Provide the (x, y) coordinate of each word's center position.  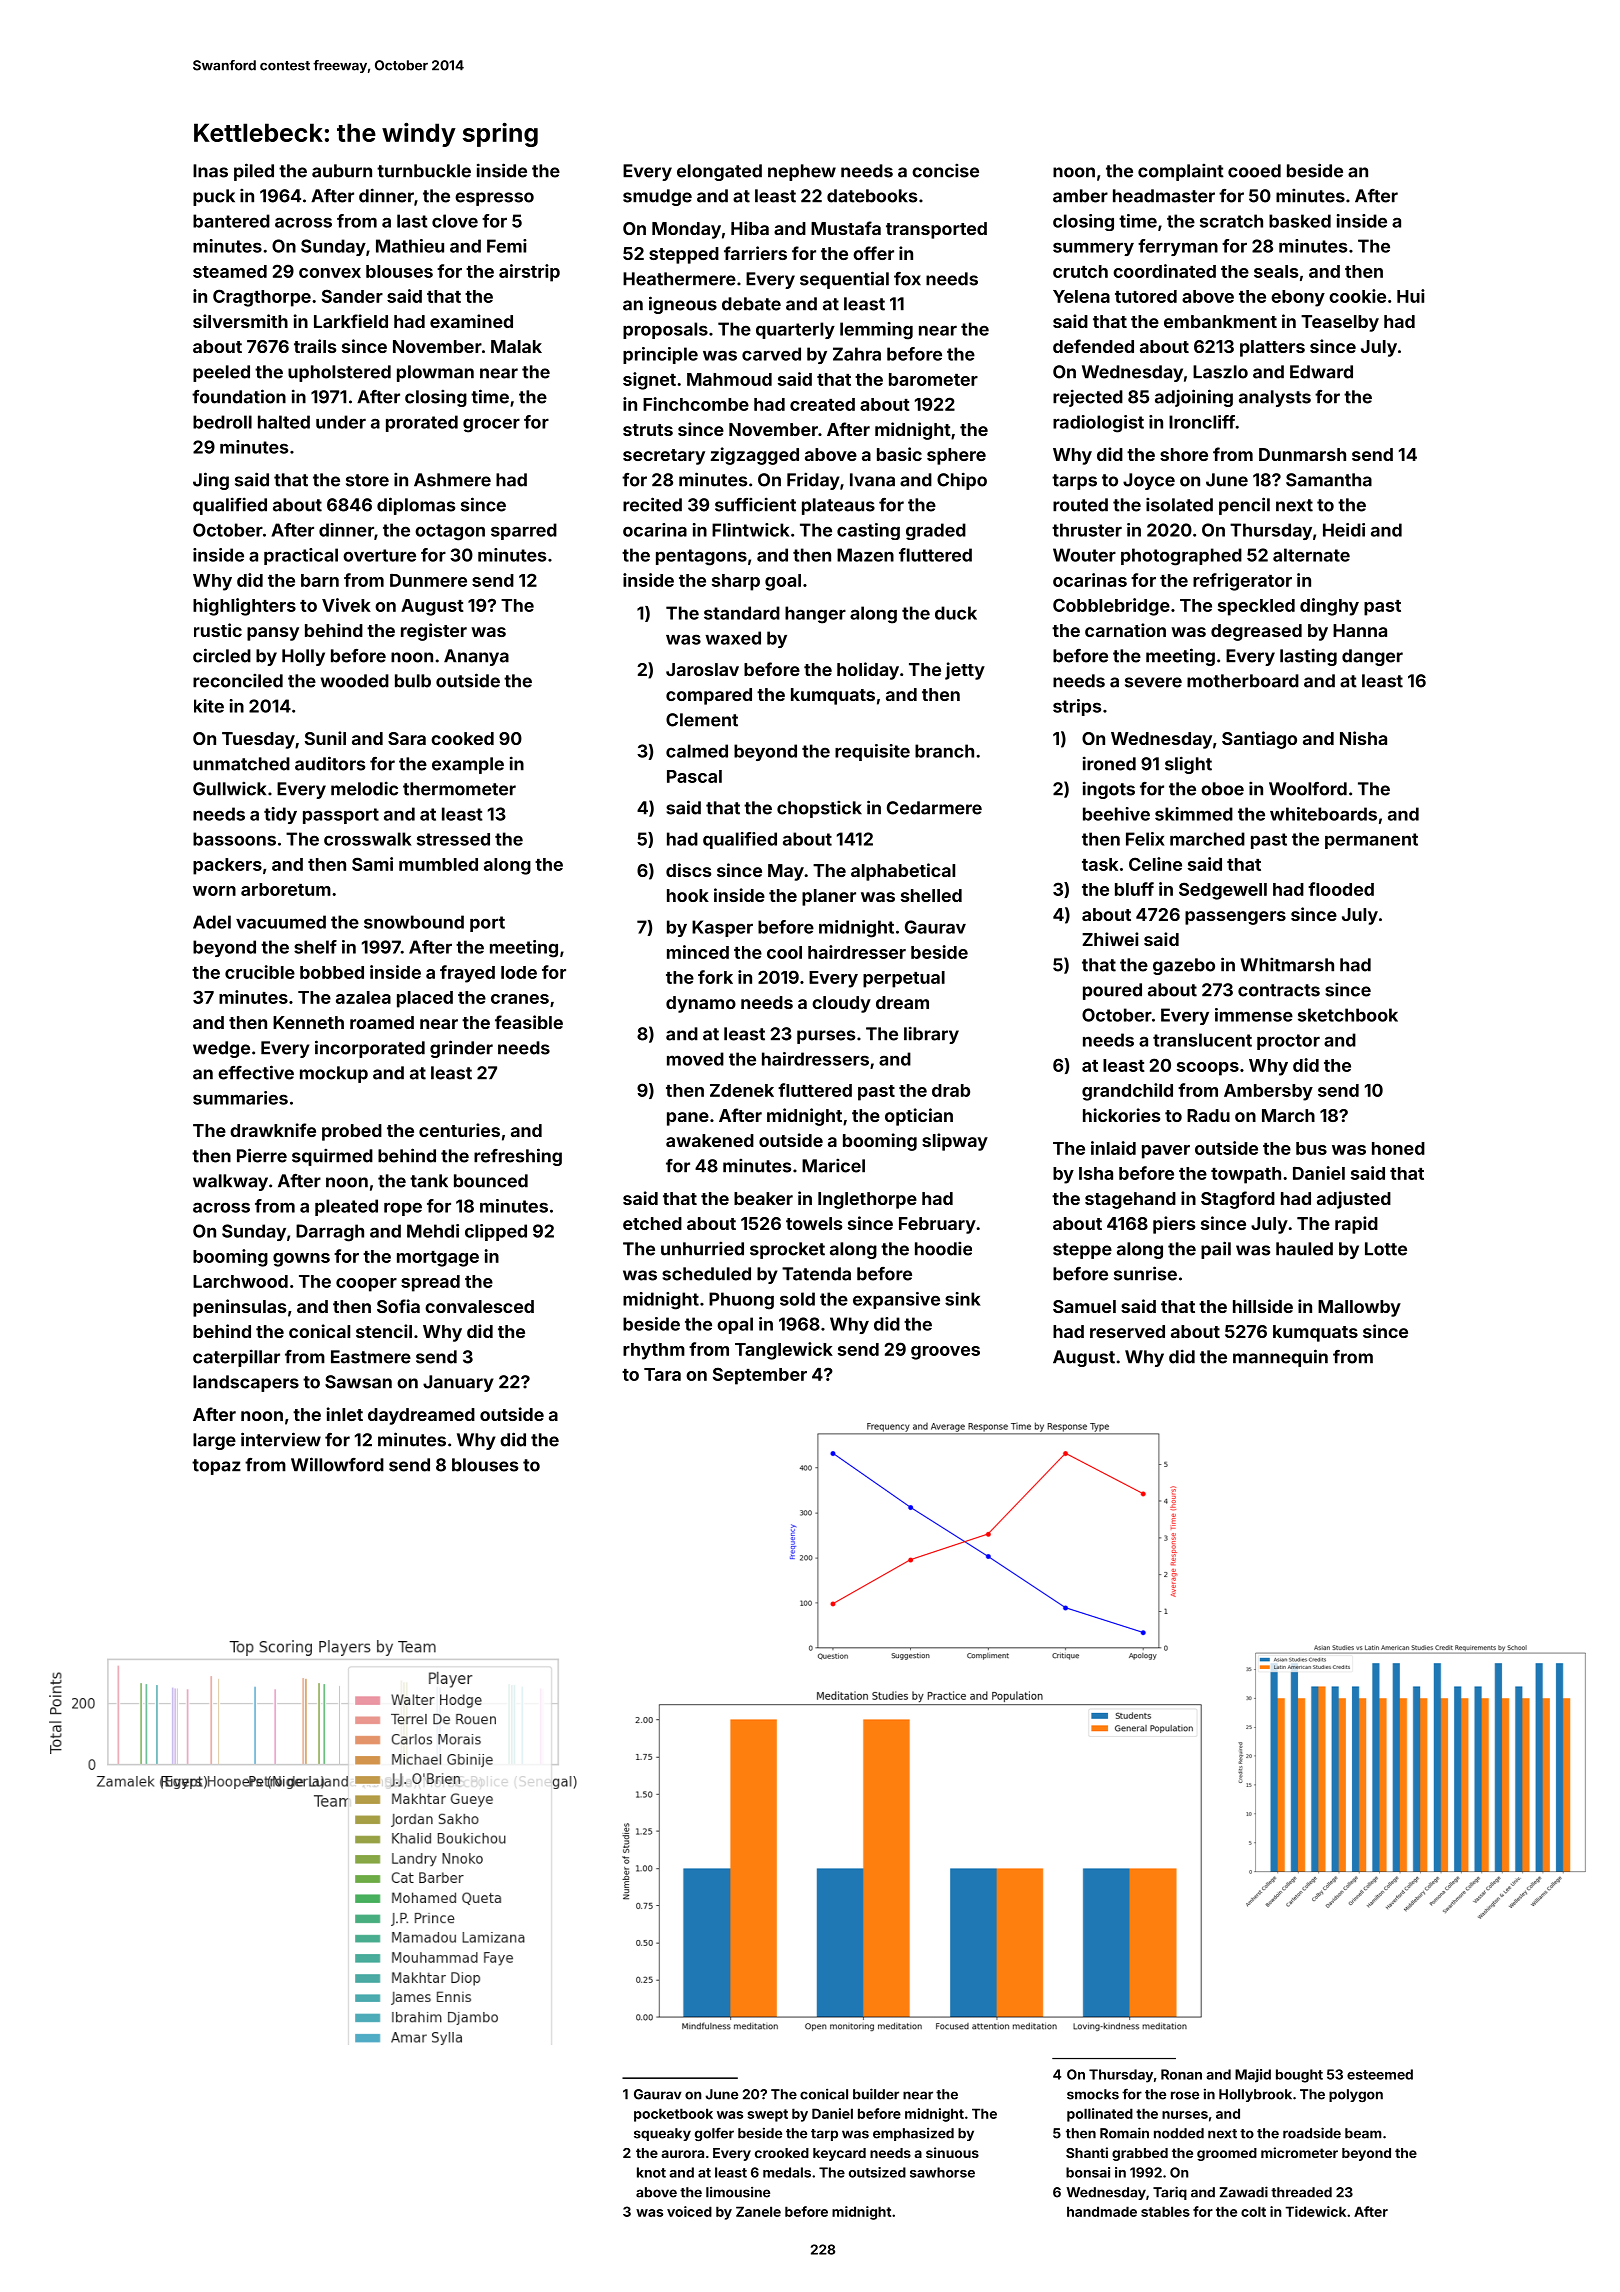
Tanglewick (784, 1351)
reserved (1127, 1331)
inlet (345, 1414)
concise (945, 170)
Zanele (758, 2211)
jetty (965, 671)
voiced (689, 2211)
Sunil (325, 738)
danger (1372, 657)
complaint (1181, 172)
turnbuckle (424, 171)
